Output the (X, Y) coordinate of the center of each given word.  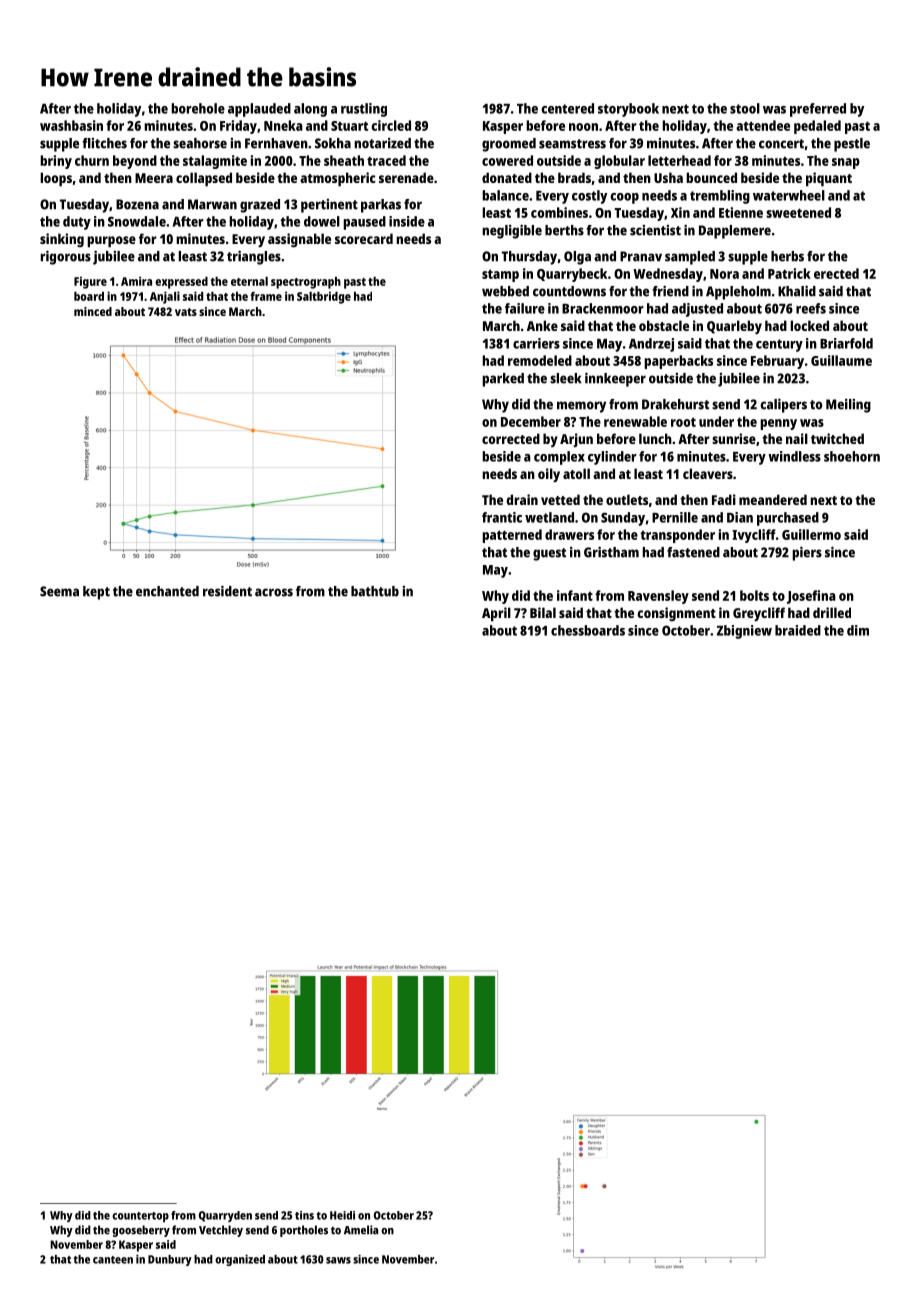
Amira (136, 281)
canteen (113, 1260)
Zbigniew (744, 632)
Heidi (342, 1215)
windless (794, 456)
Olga (577, 258)
